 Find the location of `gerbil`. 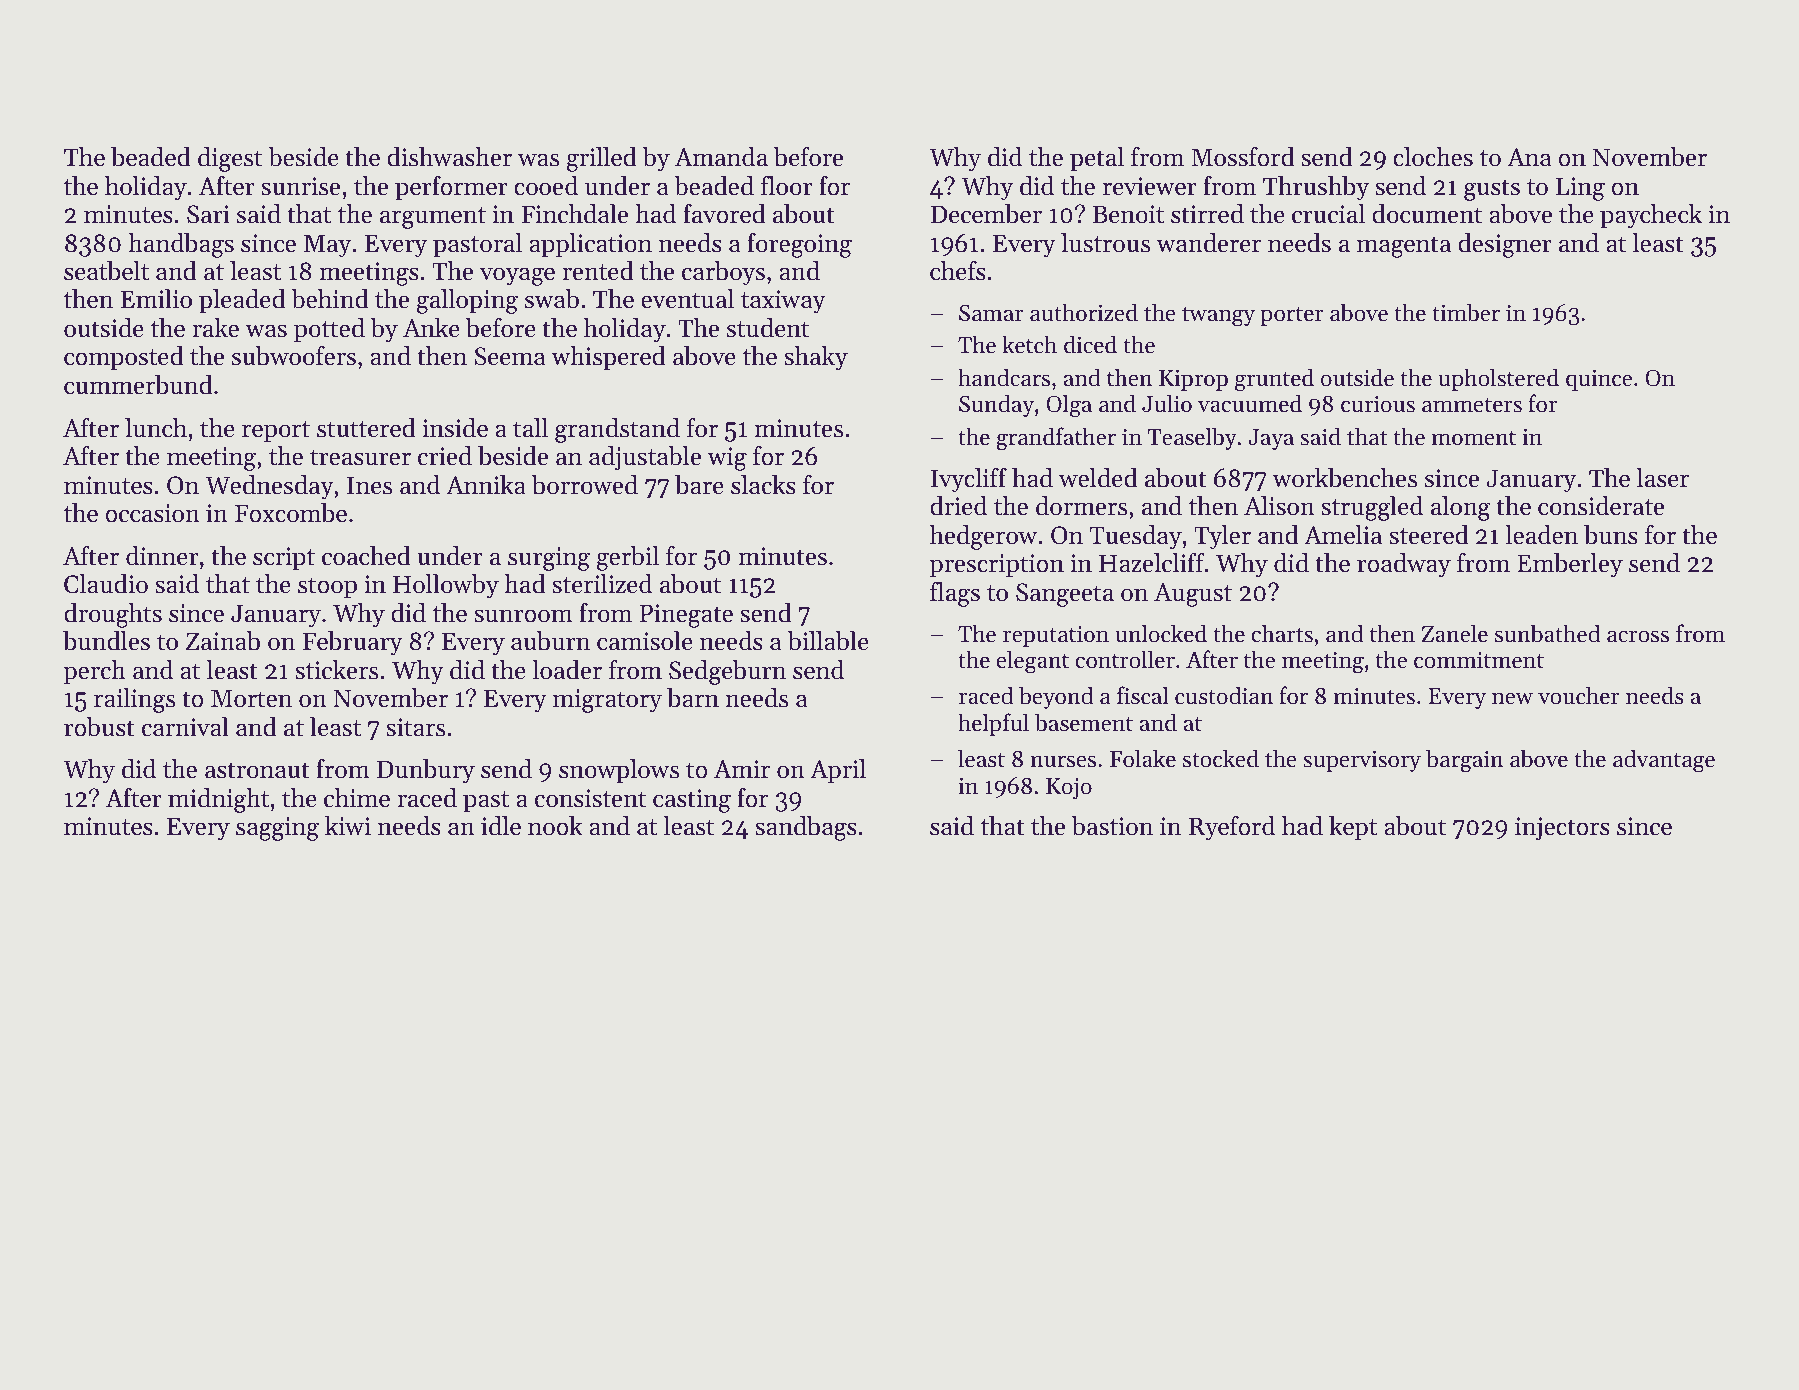

gerbil is located at coordinates (628, 558).
